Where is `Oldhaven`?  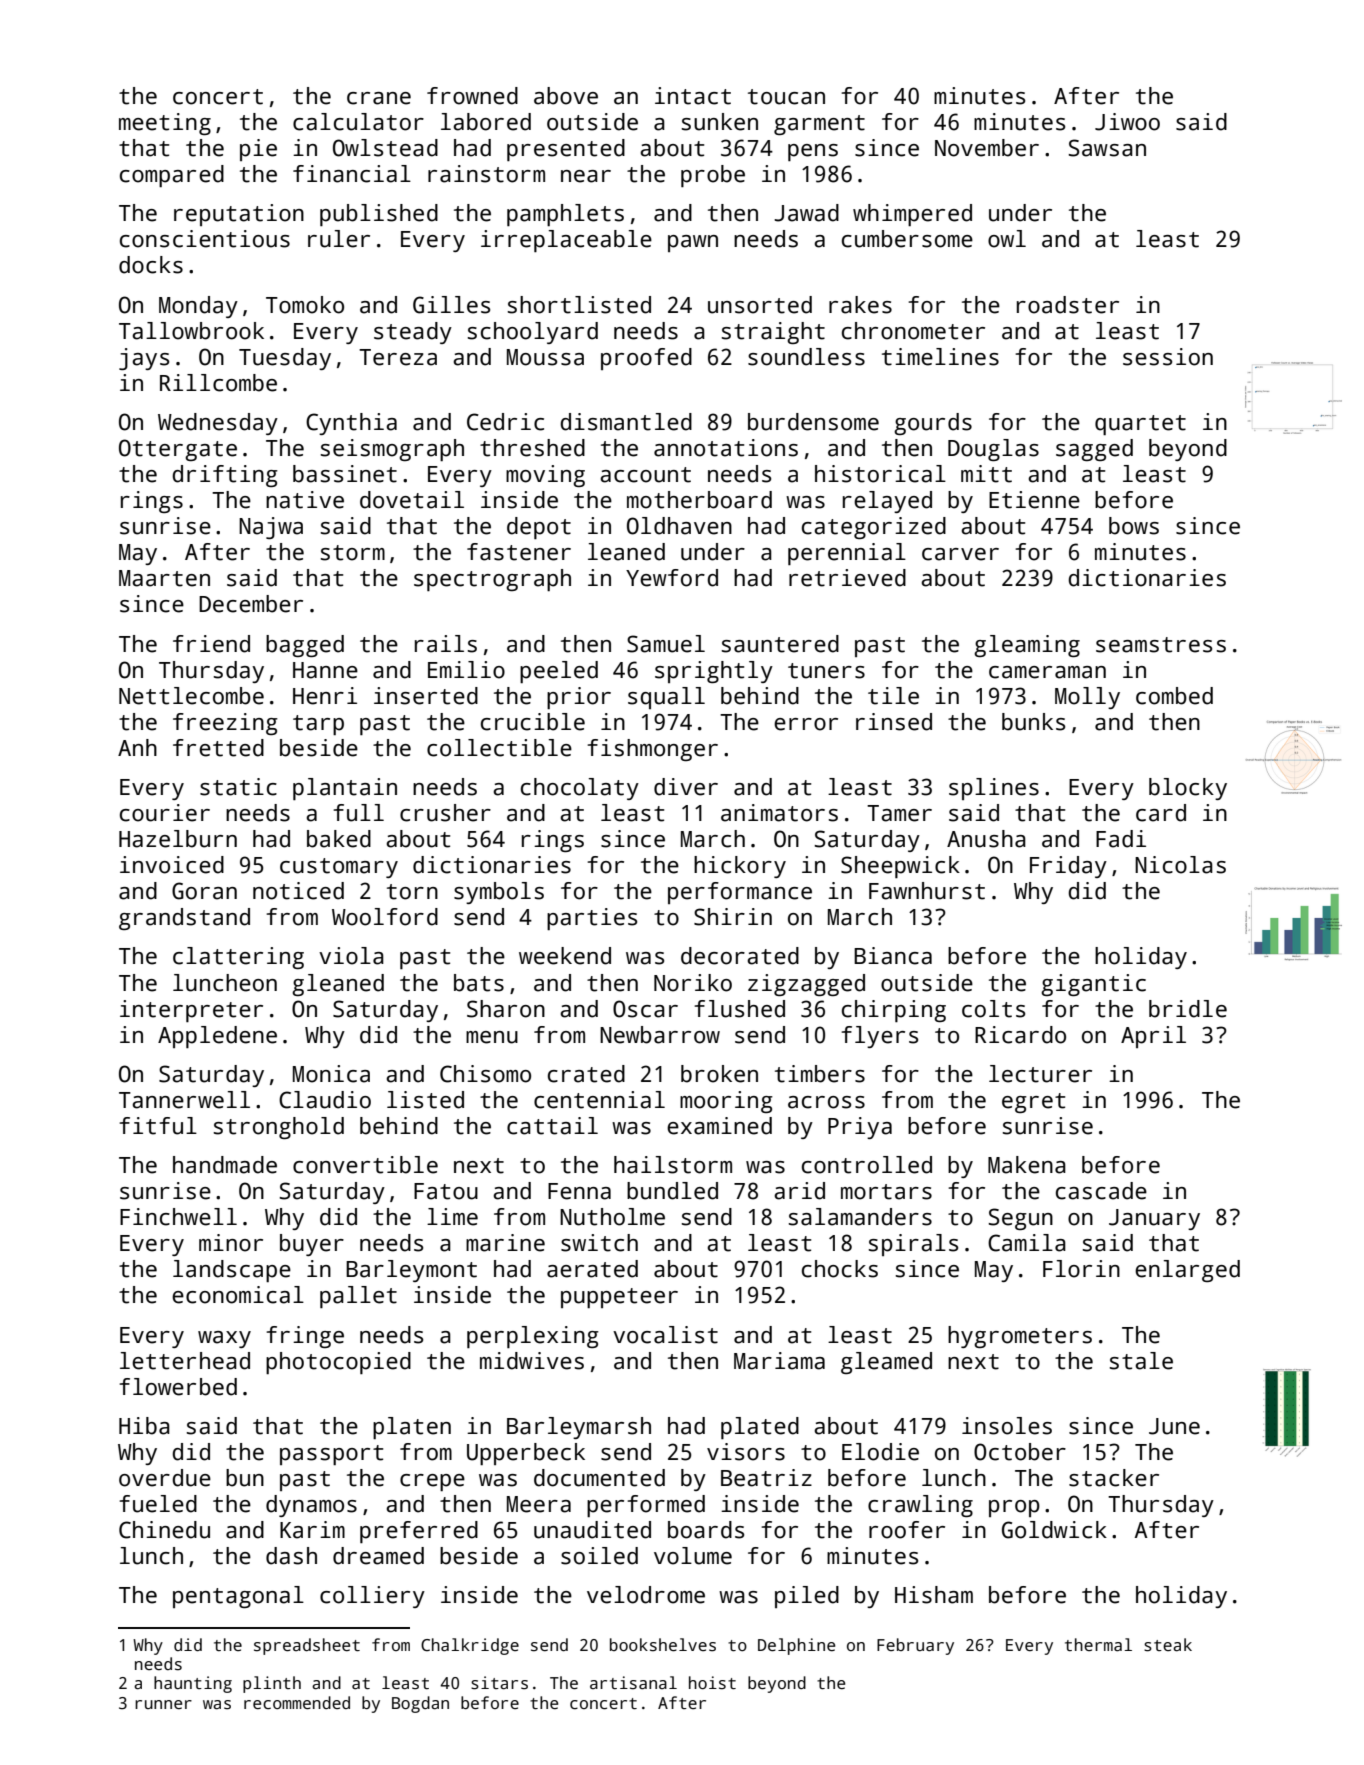
Oldhaven is located at coordinates (679, 526).
